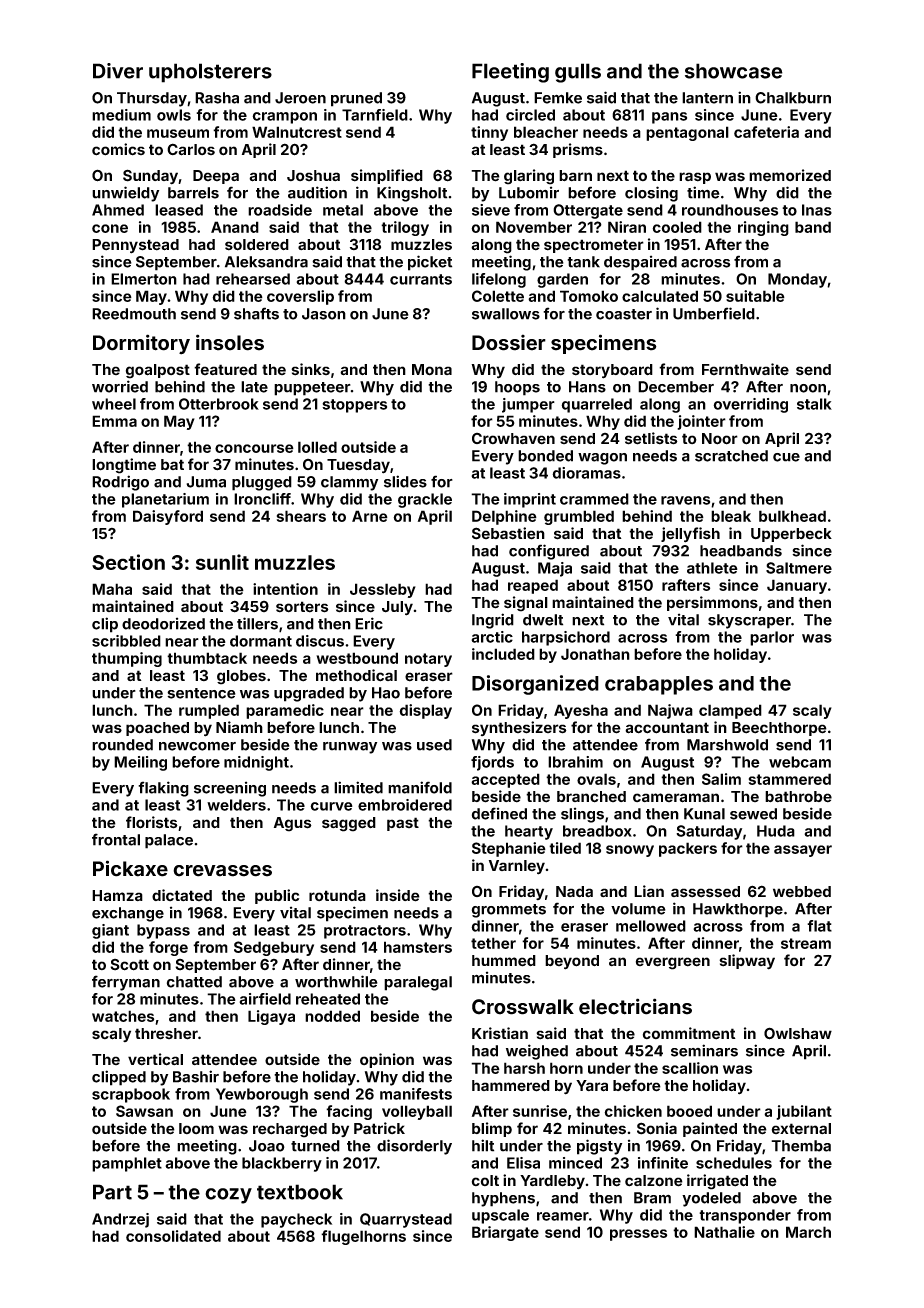  Describe the element at coordinates (369, 623) in the document. I see `Eric` at that location.
